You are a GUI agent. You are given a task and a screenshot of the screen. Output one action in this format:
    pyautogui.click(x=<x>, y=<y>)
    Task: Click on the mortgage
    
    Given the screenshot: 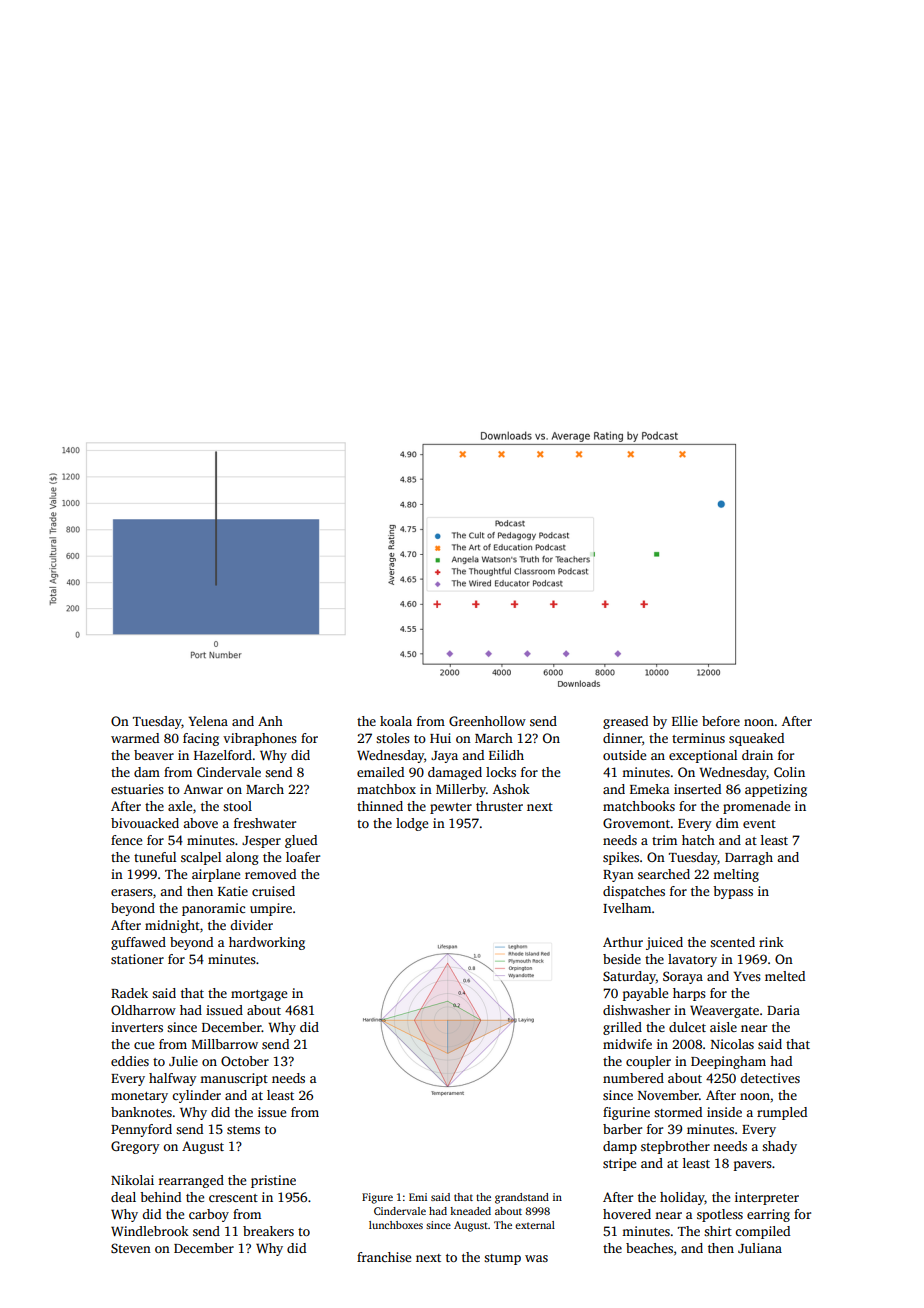 What is the action you would take?
    pyautogui.click(x=259, y=995)
